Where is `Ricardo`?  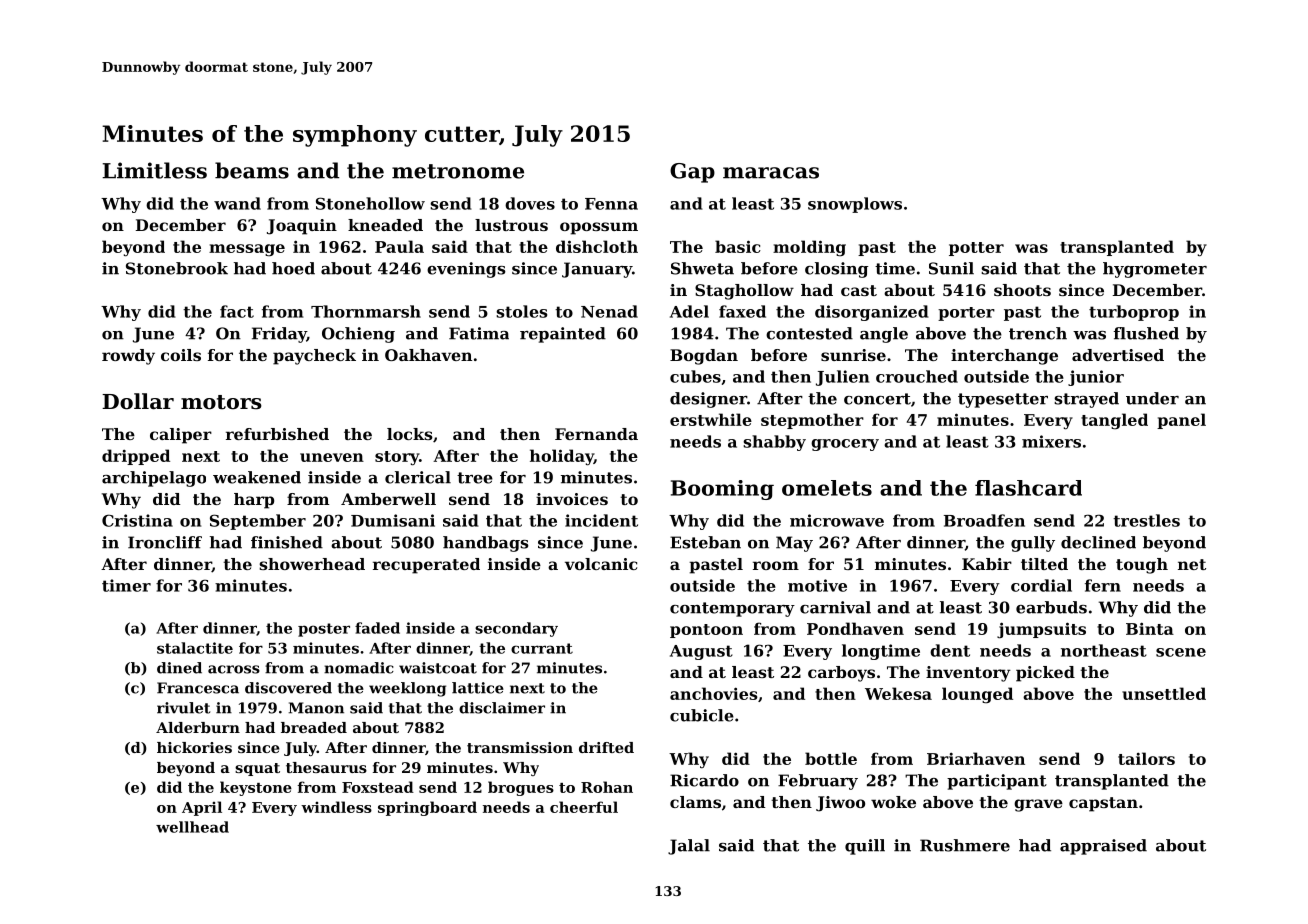
Ricardo is located at coordinates (704, 780).
